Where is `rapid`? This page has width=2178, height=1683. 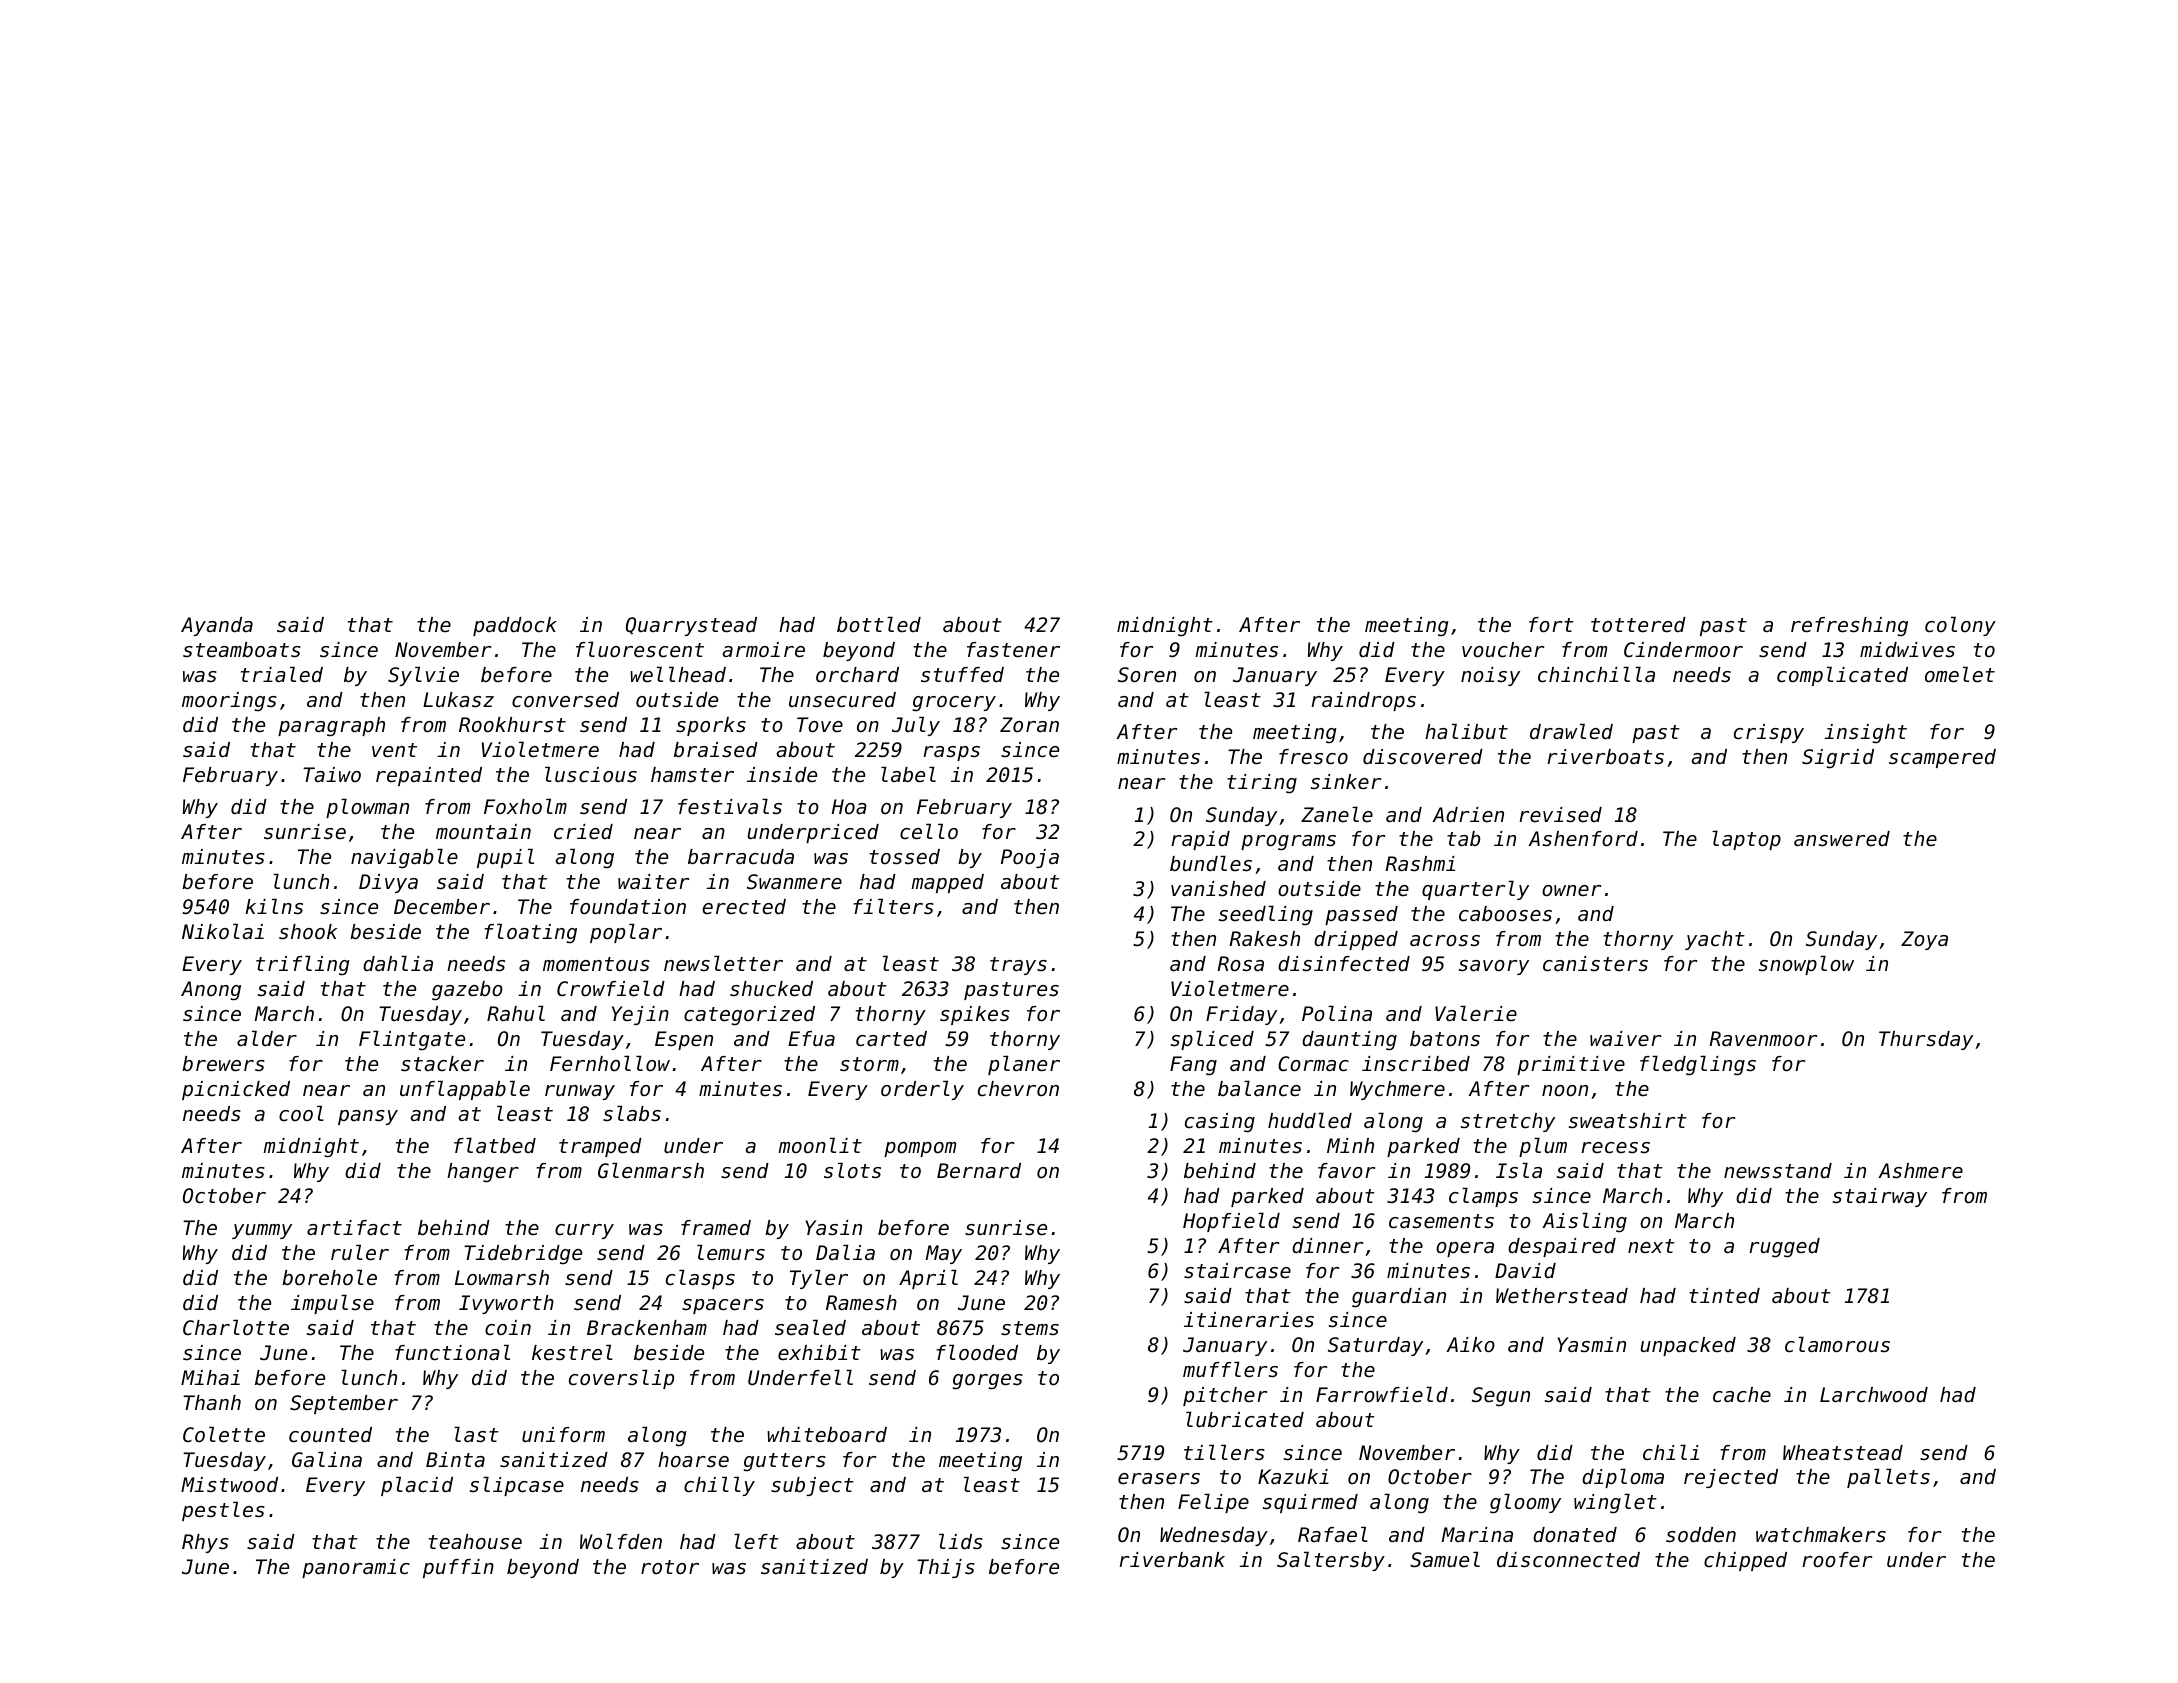
rapid is located at coordinates (1200, 840).
